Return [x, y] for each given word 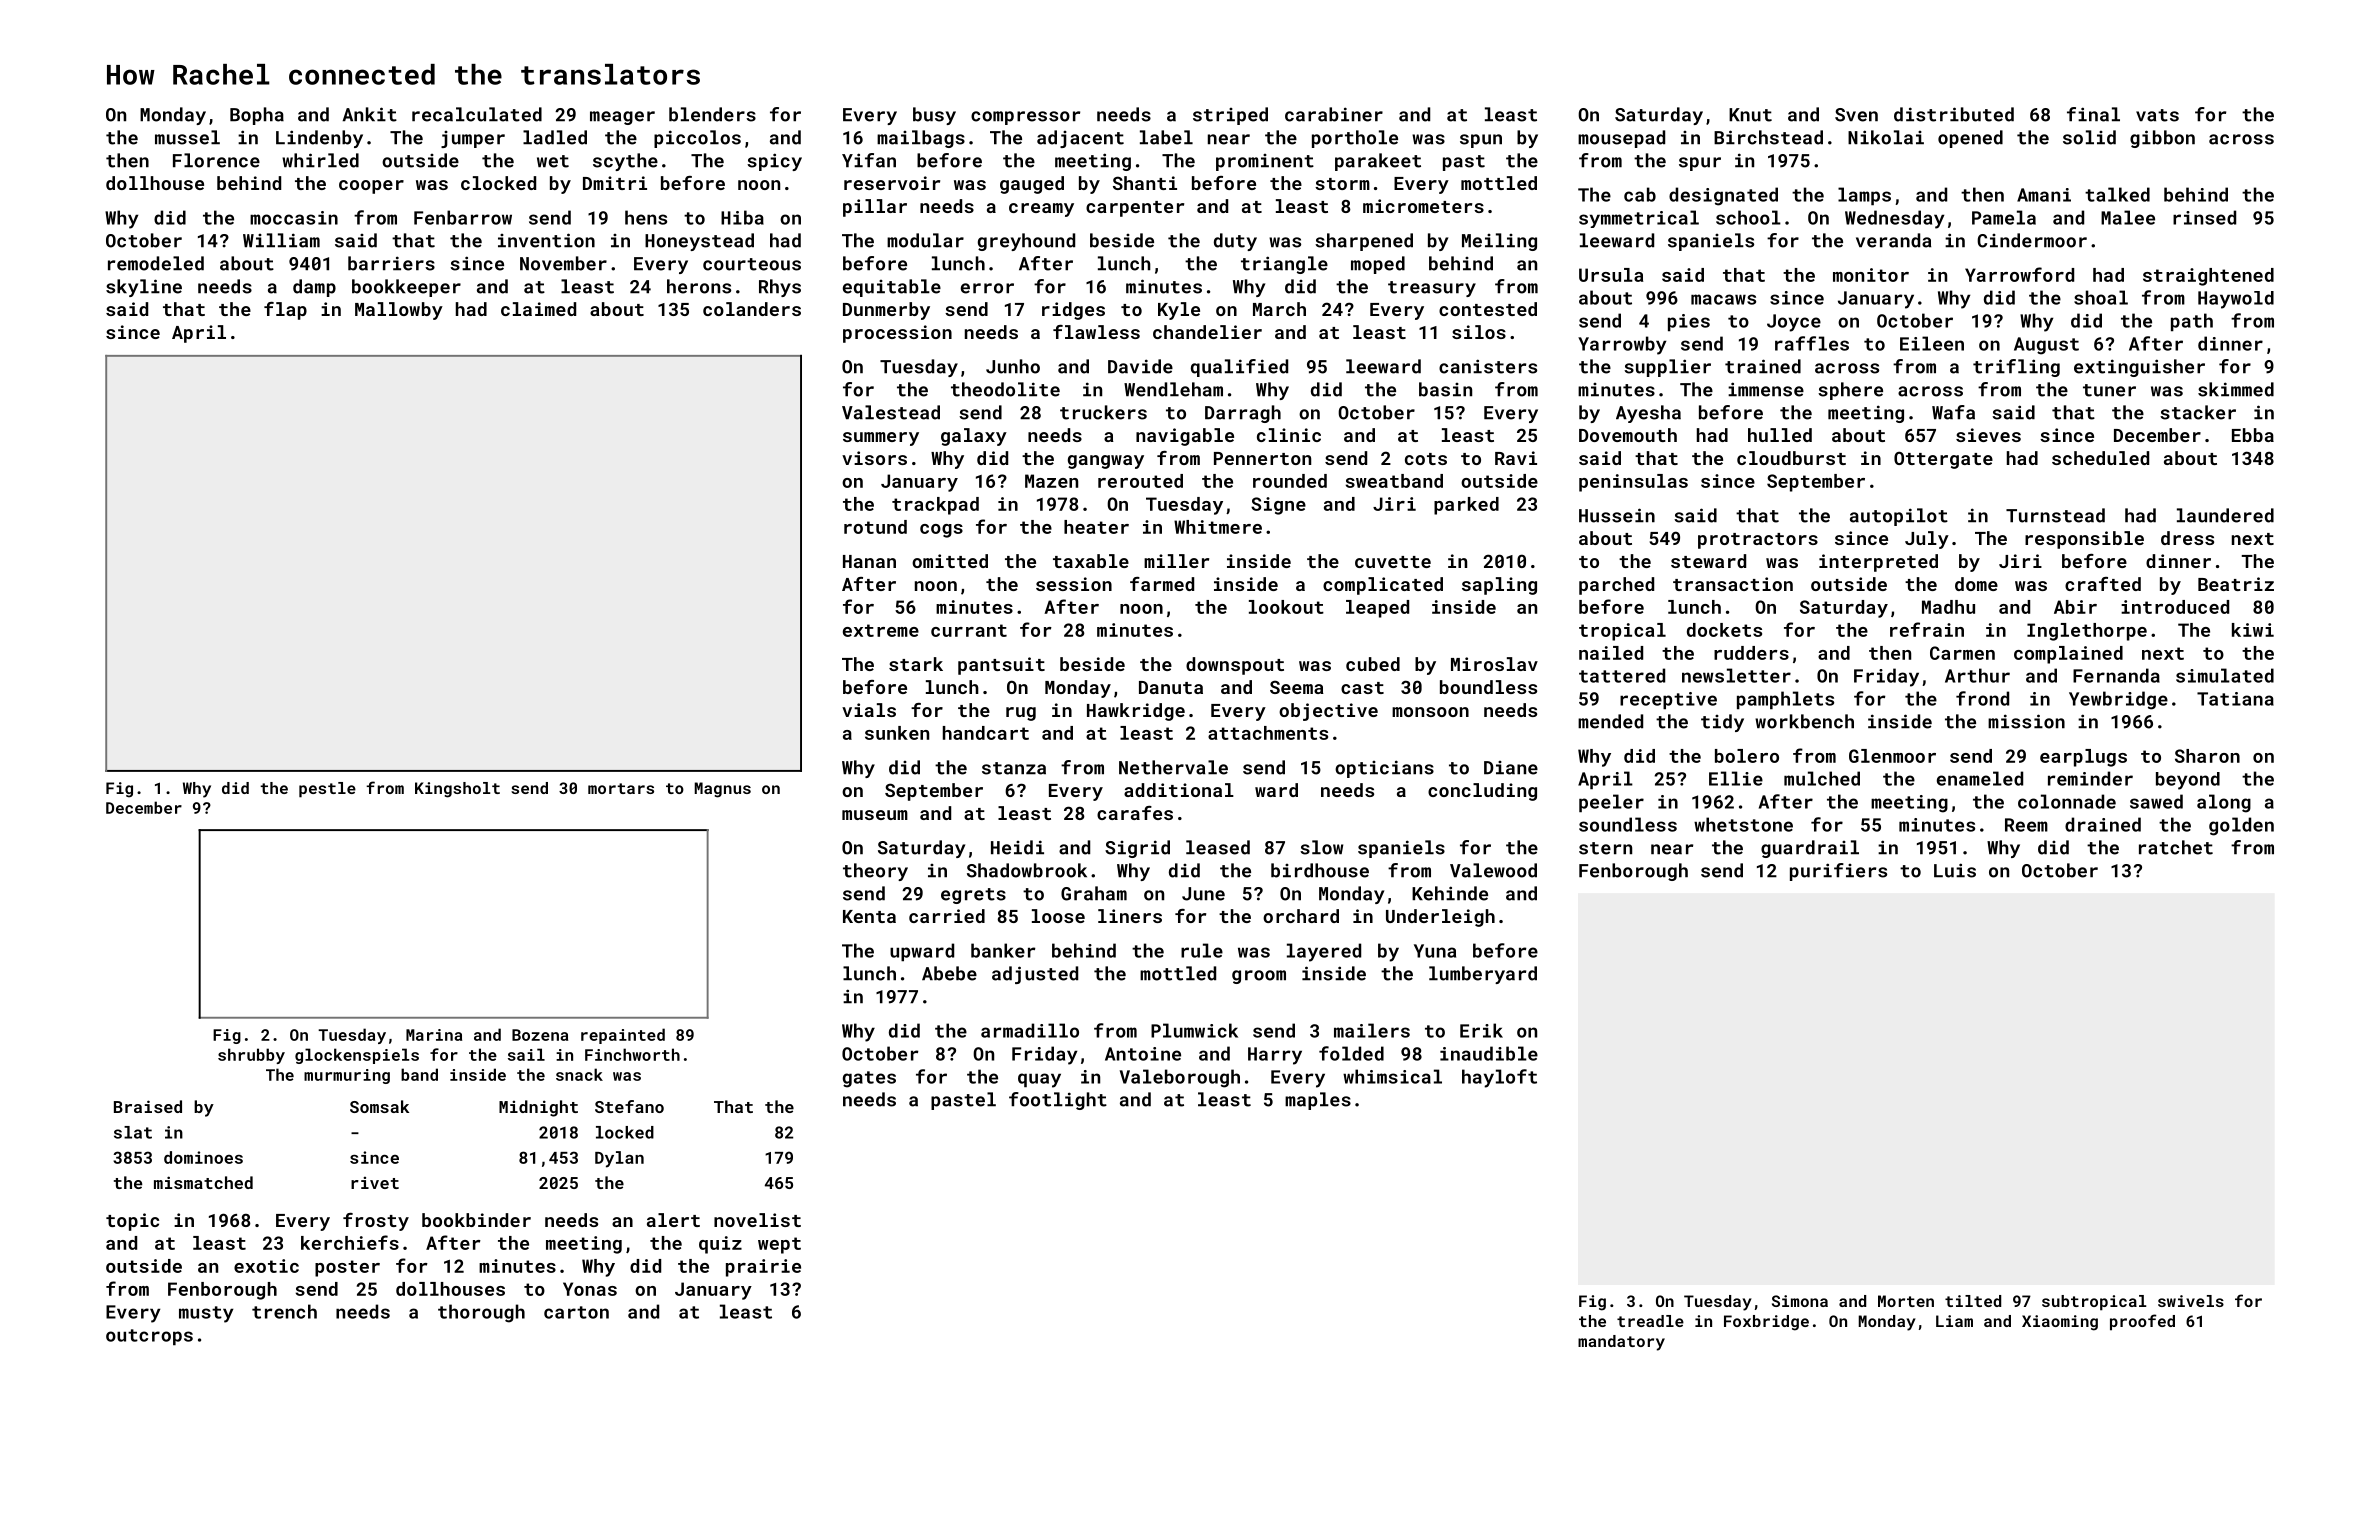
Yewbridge [2118, 700]
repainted [623, 1036]
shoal [2101, 297]
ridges [1073, 311]
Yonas [590, 1289]
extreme [881, 630]
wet [553, 161]
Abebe [949, 973]
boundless [1488, 687]
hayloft [1499, 1078]
